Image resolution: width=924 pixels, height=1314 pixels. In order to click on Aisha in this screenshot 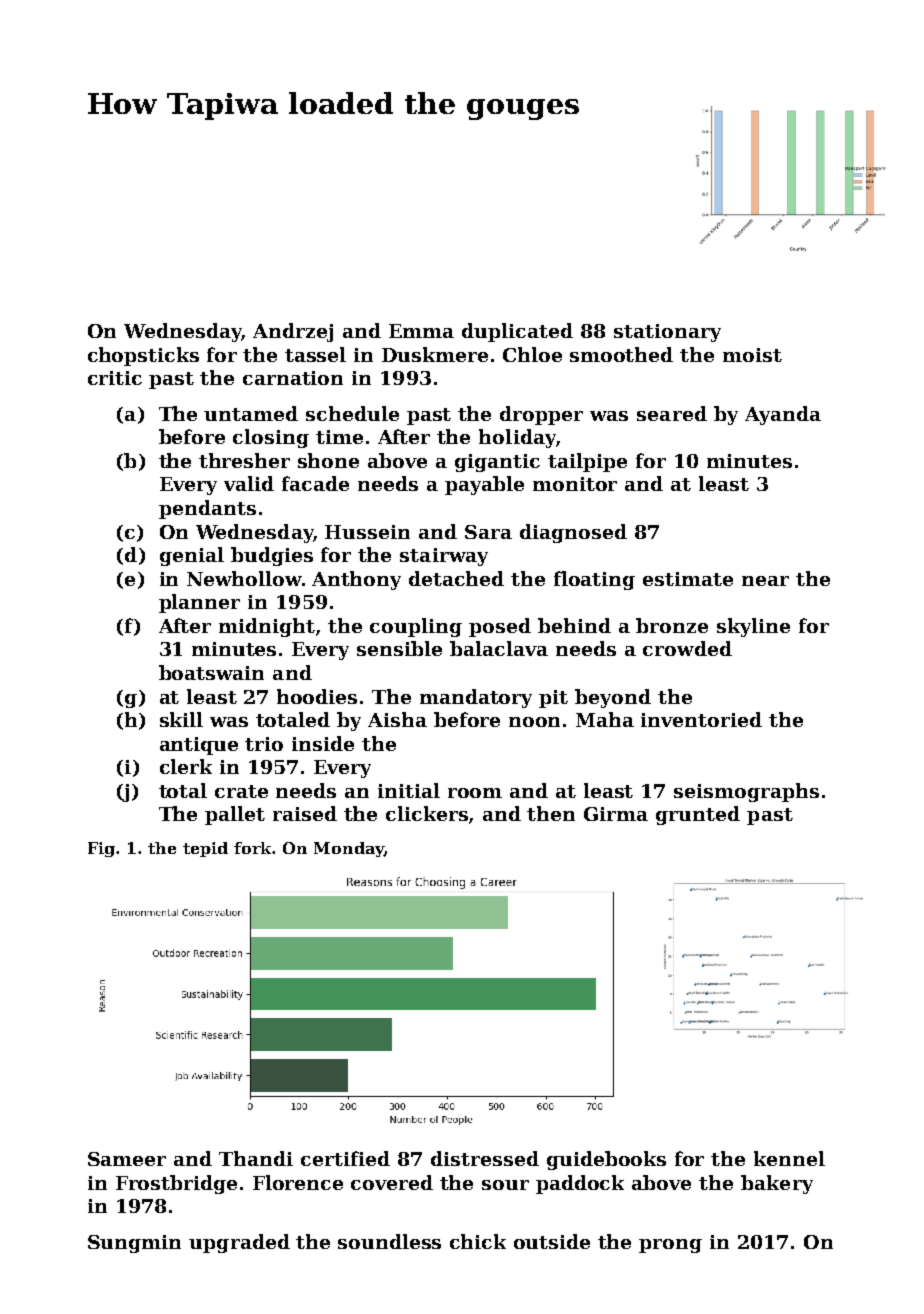, I will do `click(397, 719)`.
